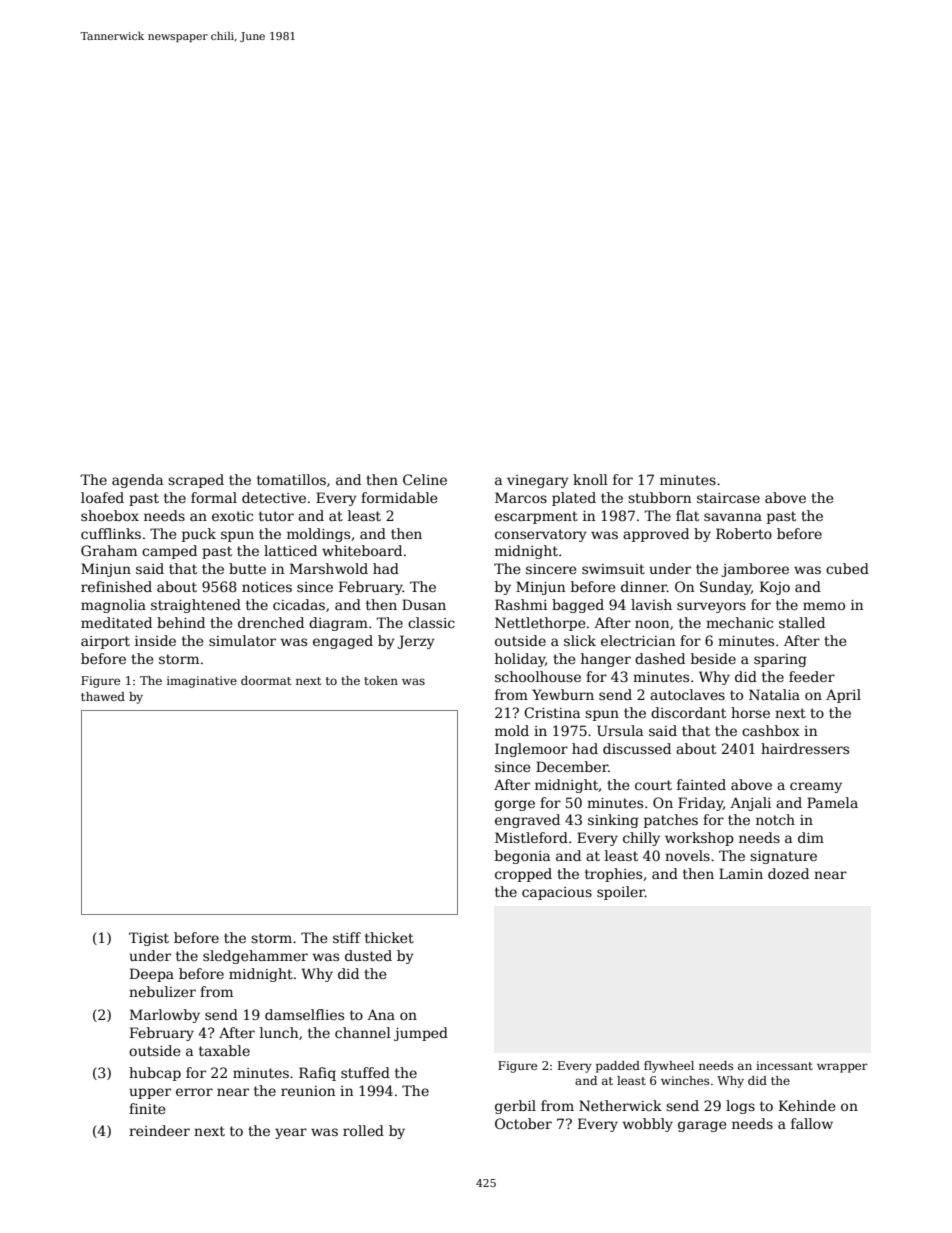  I want to click on escarpment, so click(536, 517).
